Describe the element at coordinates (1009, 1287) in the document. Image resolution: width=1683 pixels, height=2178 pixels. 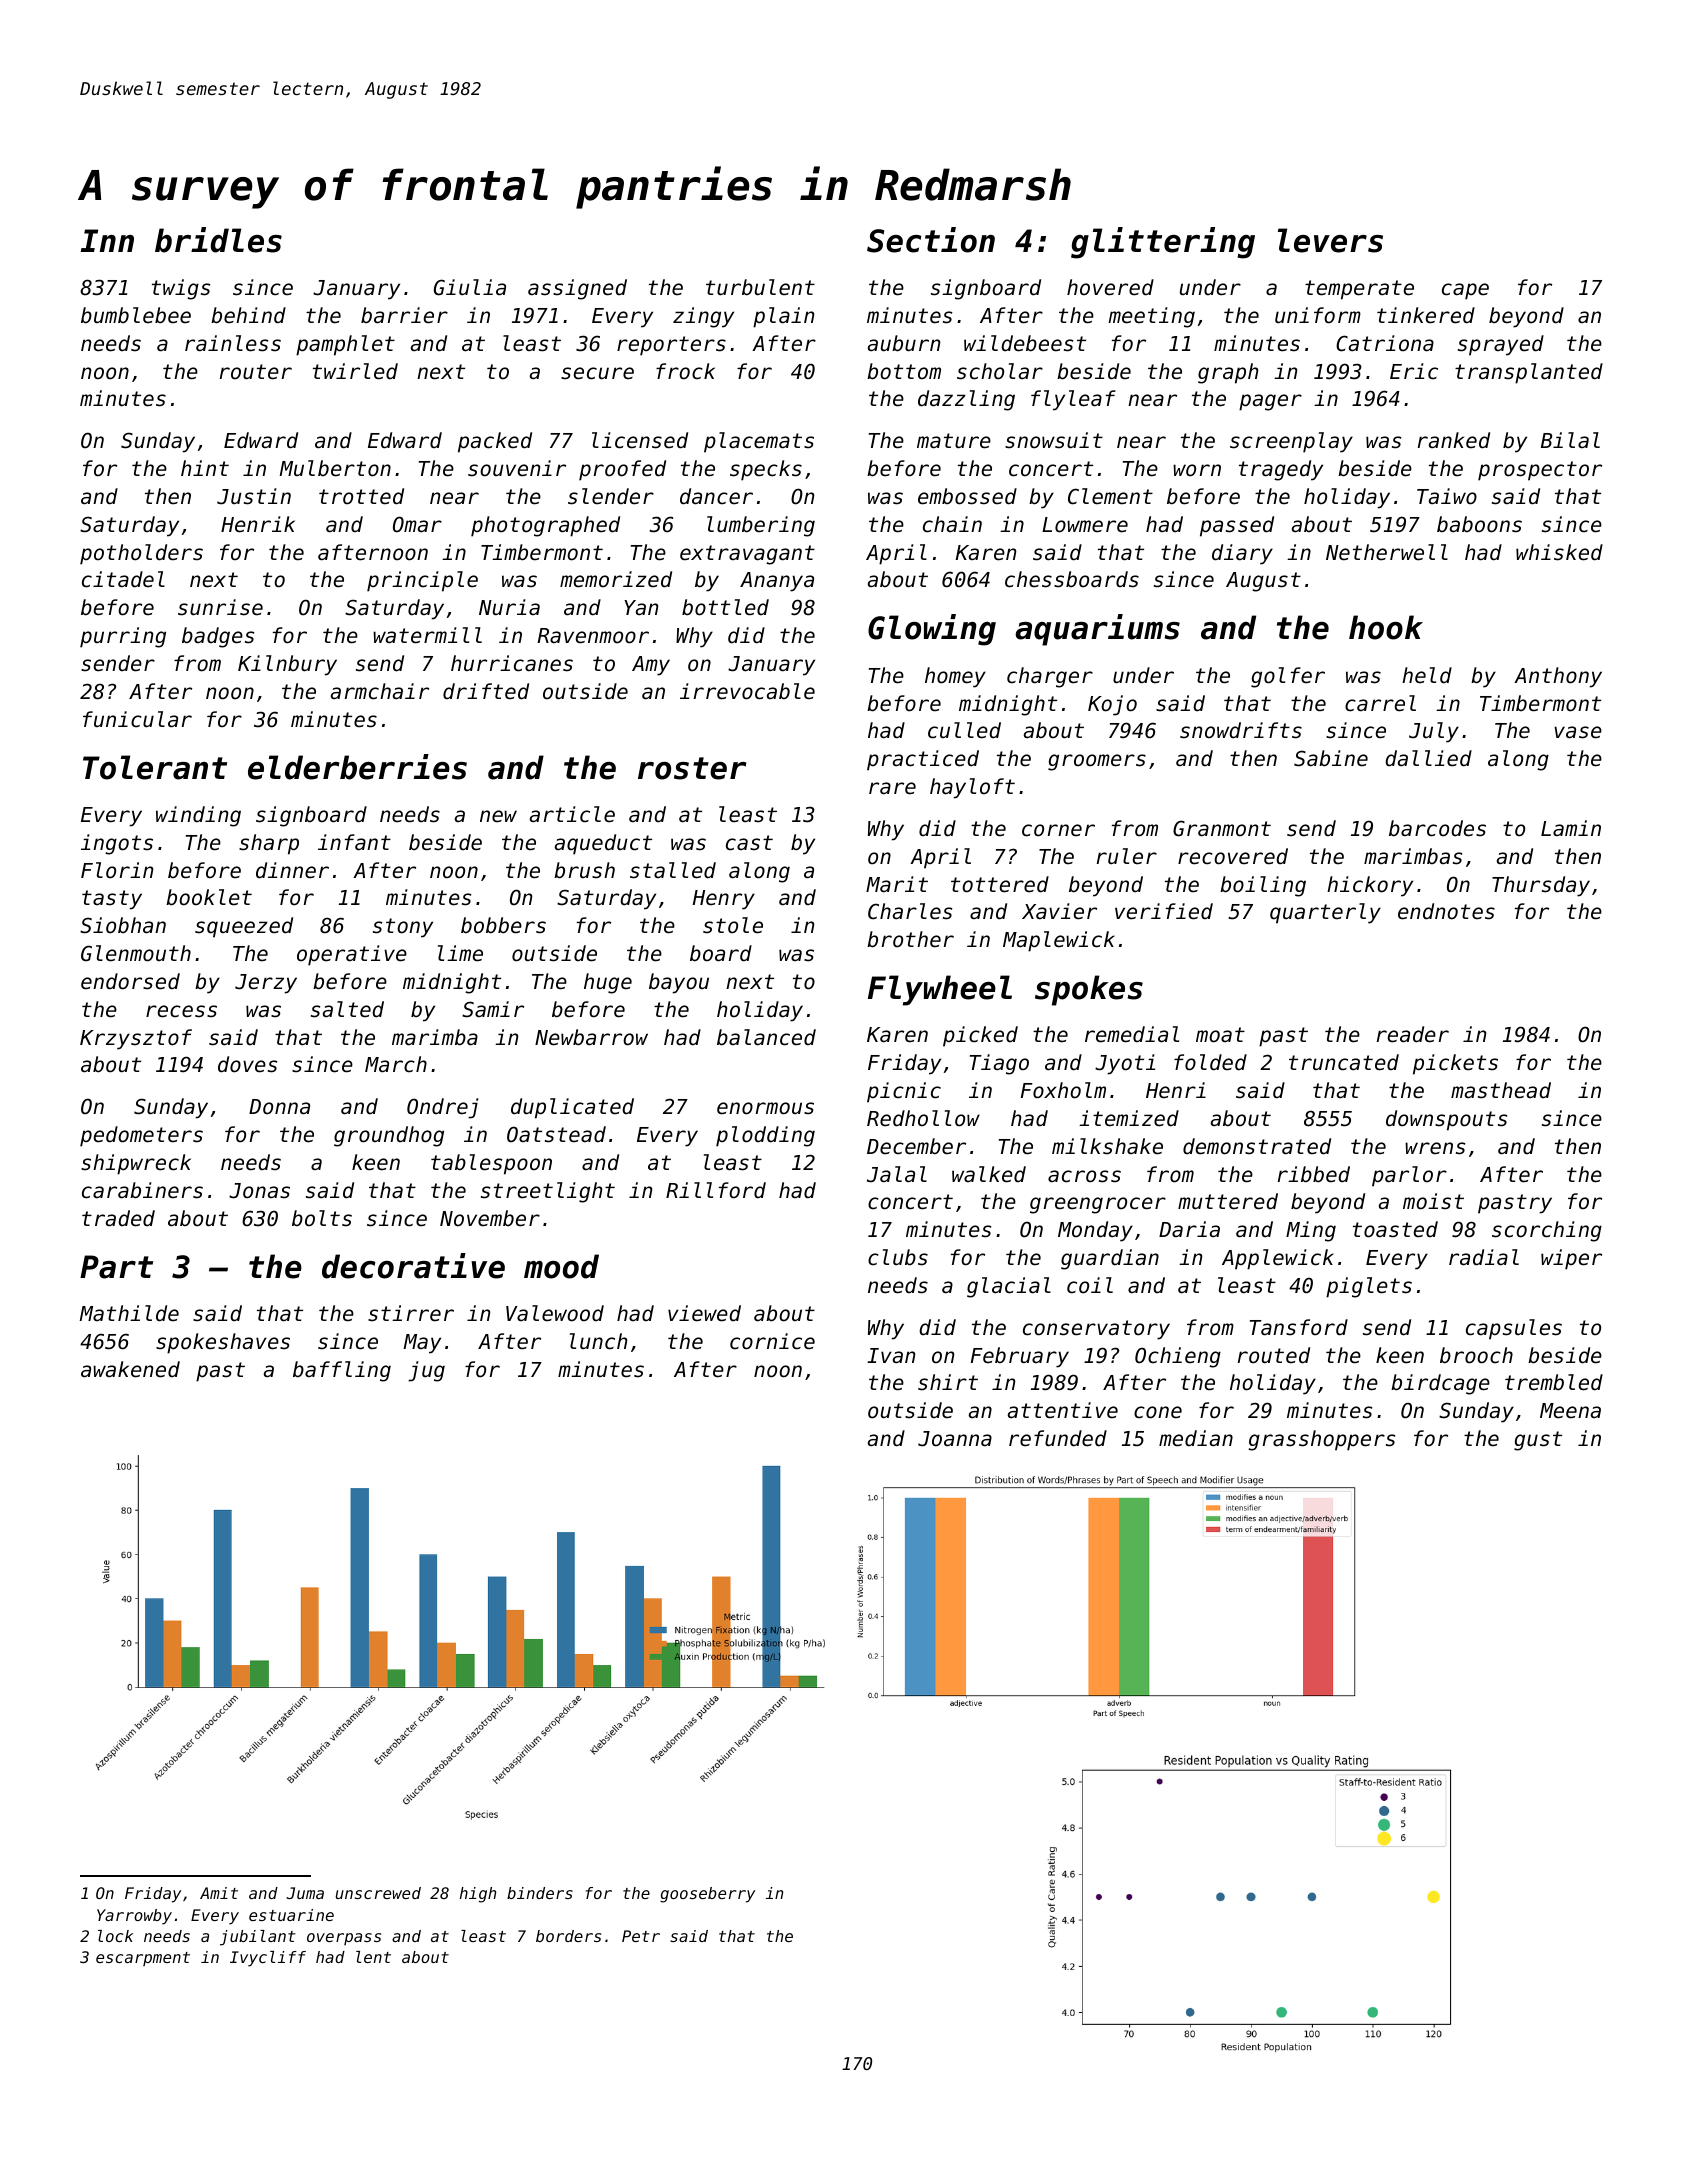
I see `glacial` at that location.
